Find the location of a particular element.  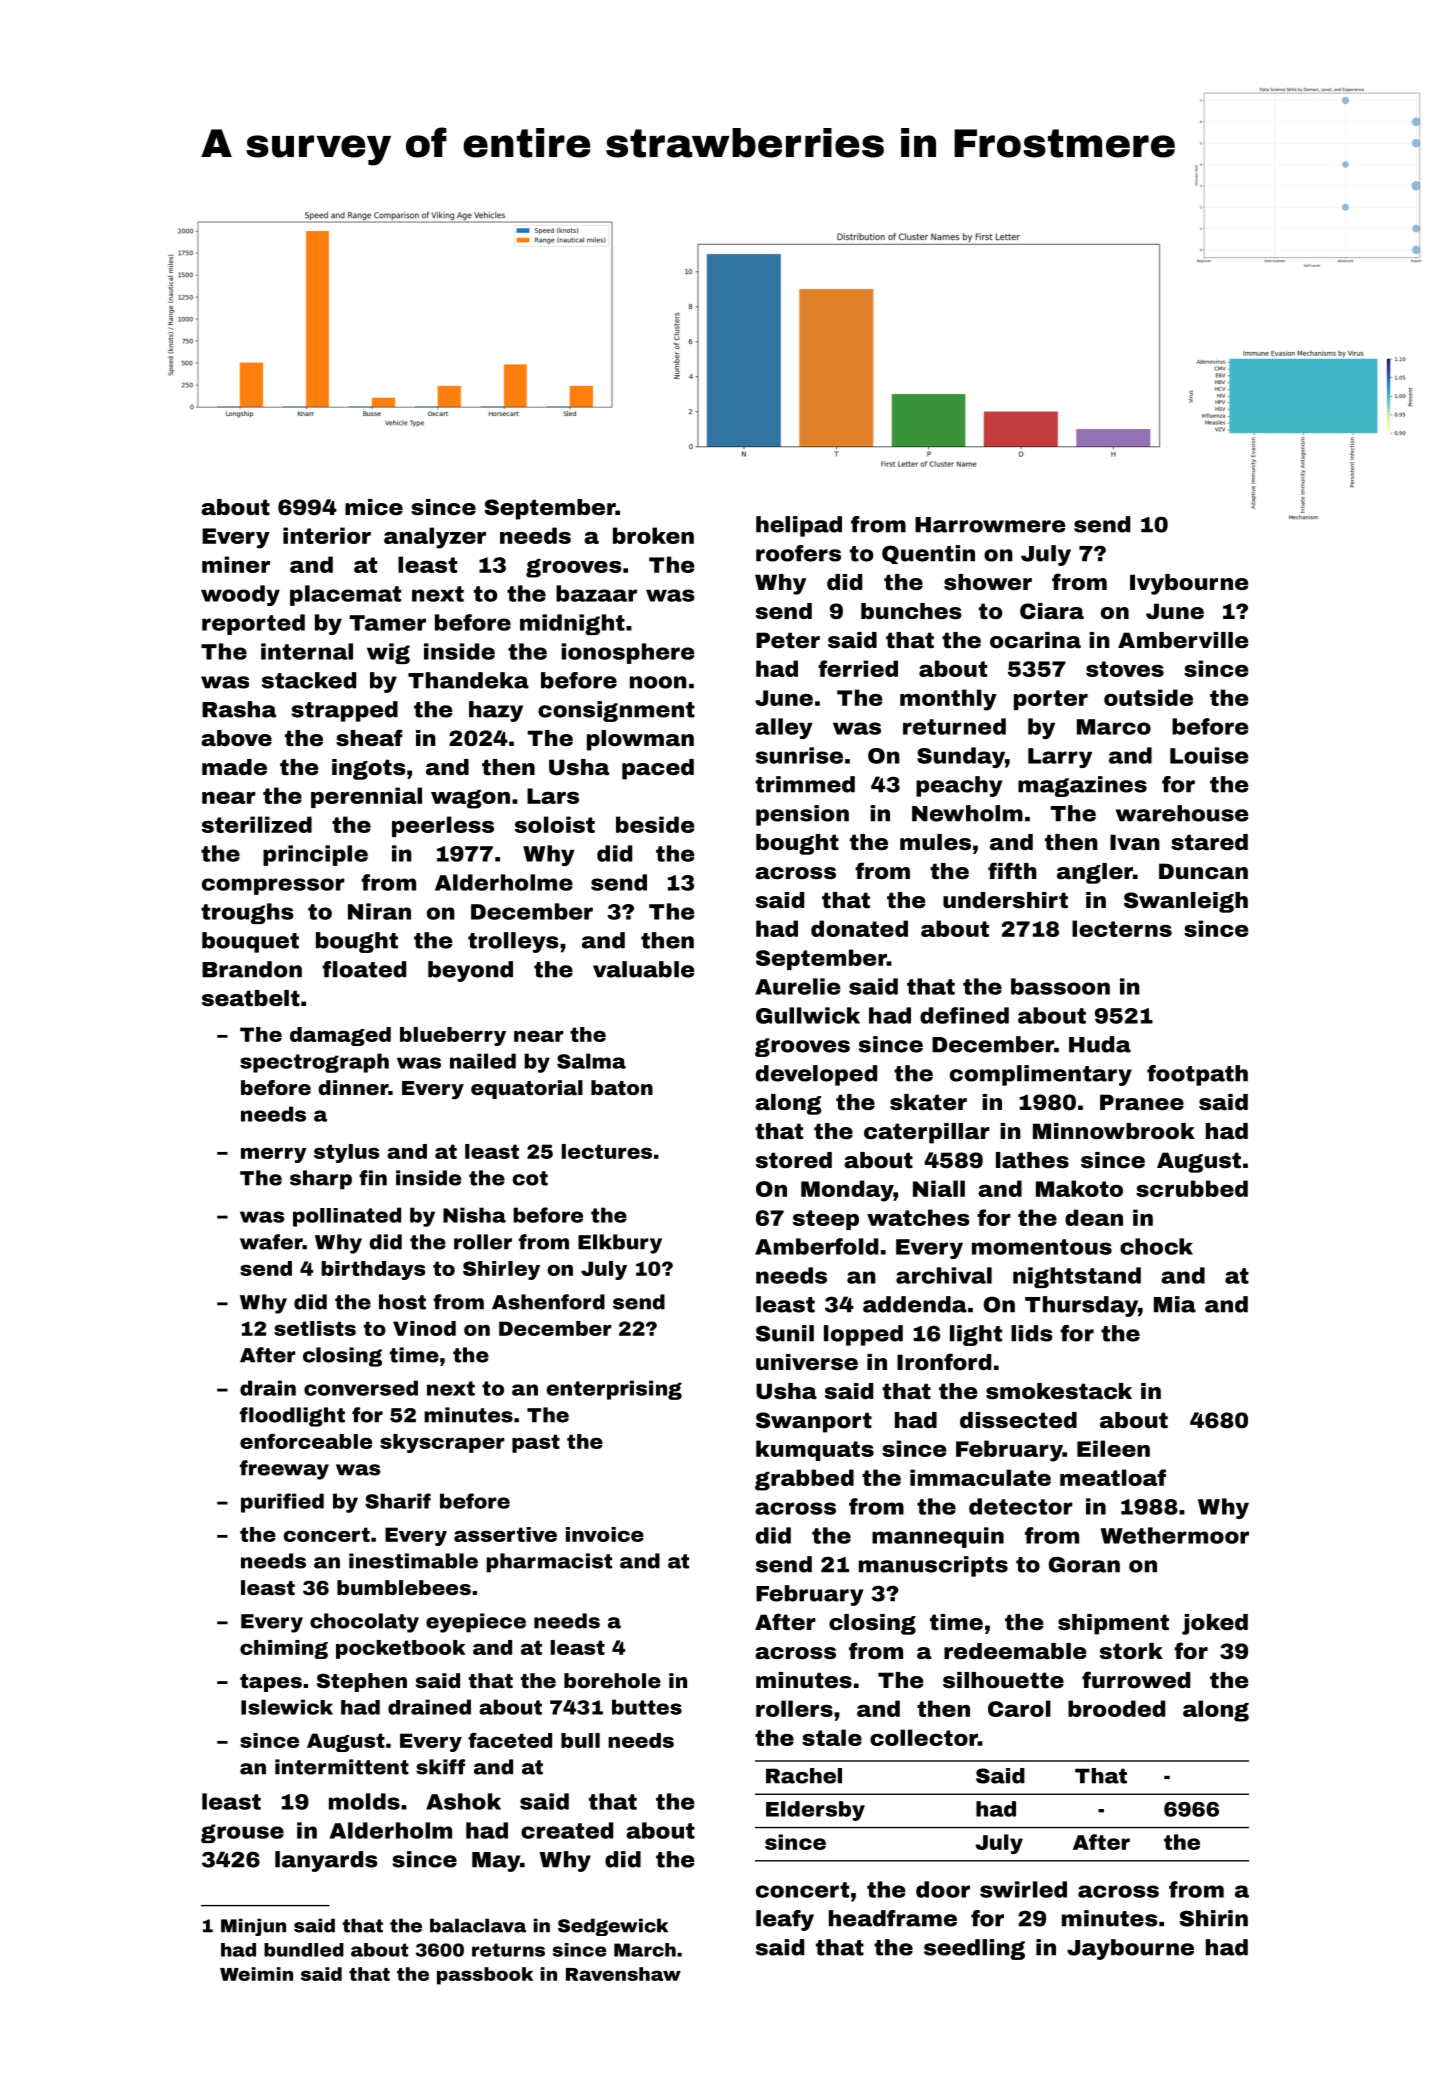

grouse is located at coordinates (242, 1833).
